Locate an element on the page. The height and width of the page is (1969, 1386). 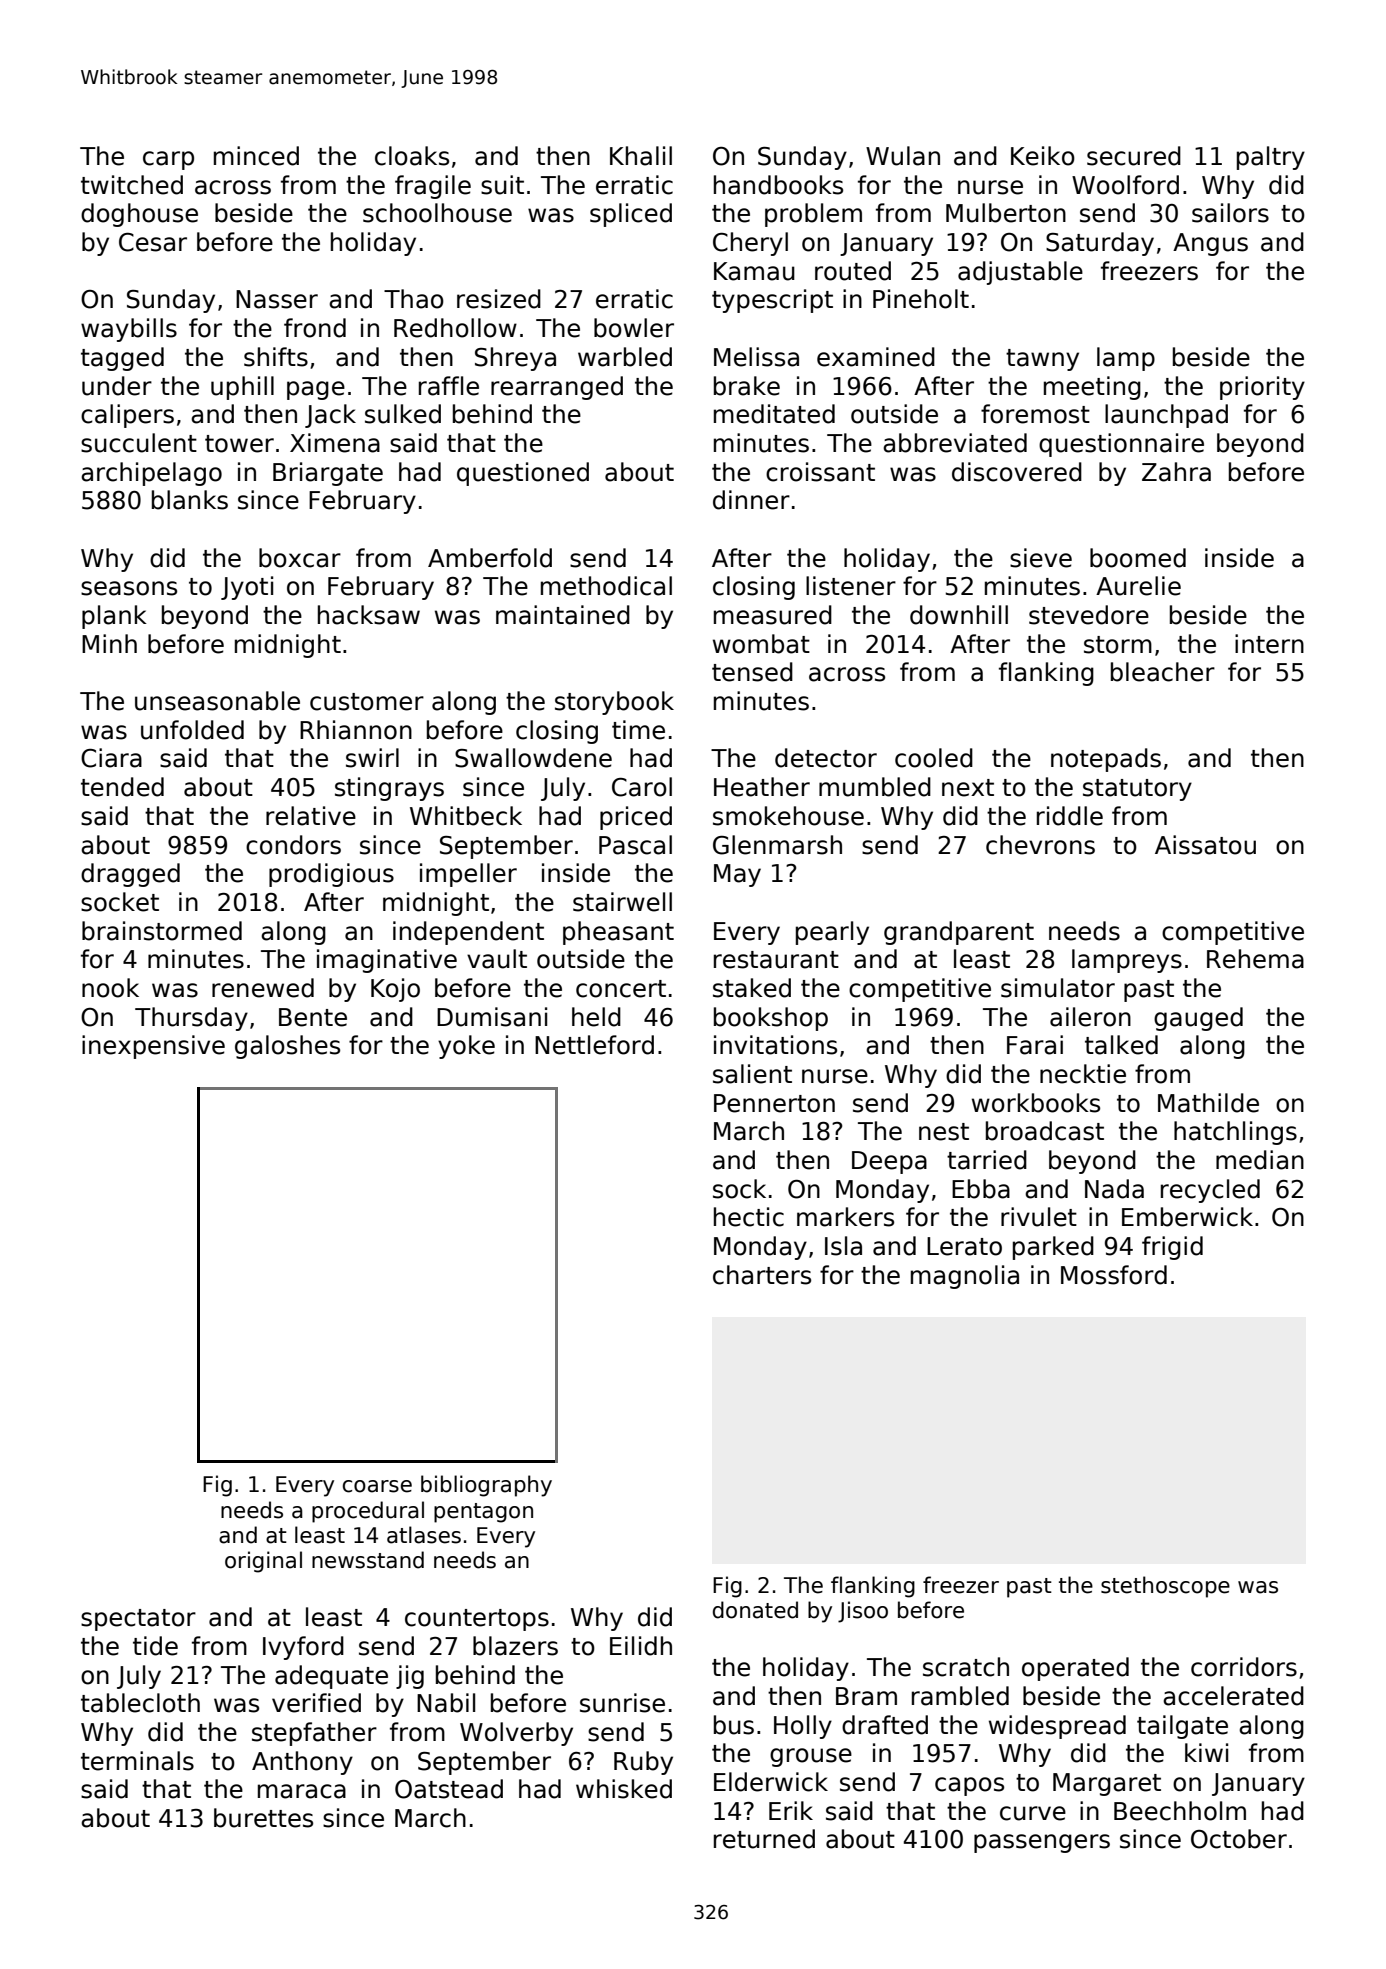
passengers is located at coordinates (1042, 1843).
